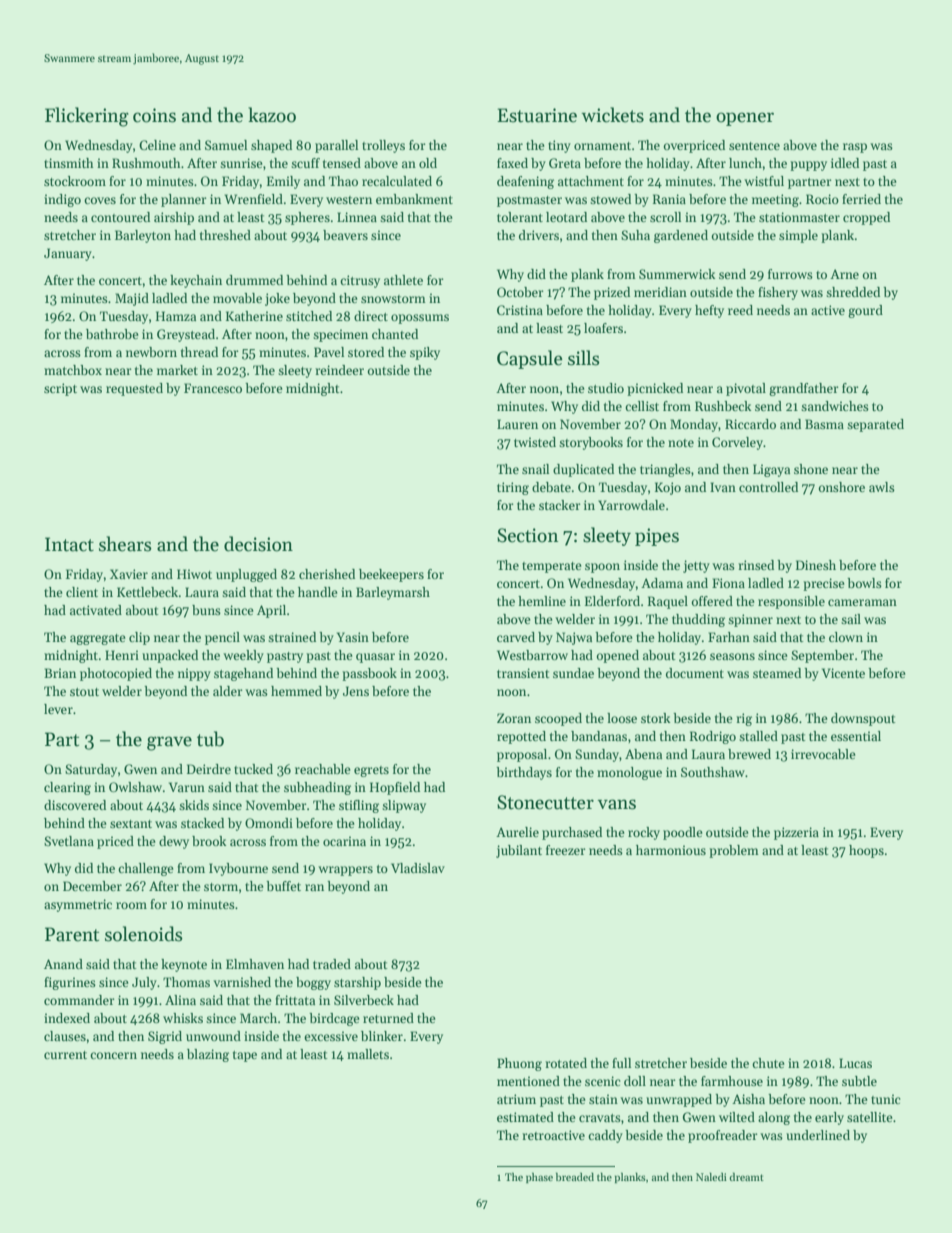  Describe the element at coordinates (808, 166) in the screenshot. I see `puppy` at that location.
